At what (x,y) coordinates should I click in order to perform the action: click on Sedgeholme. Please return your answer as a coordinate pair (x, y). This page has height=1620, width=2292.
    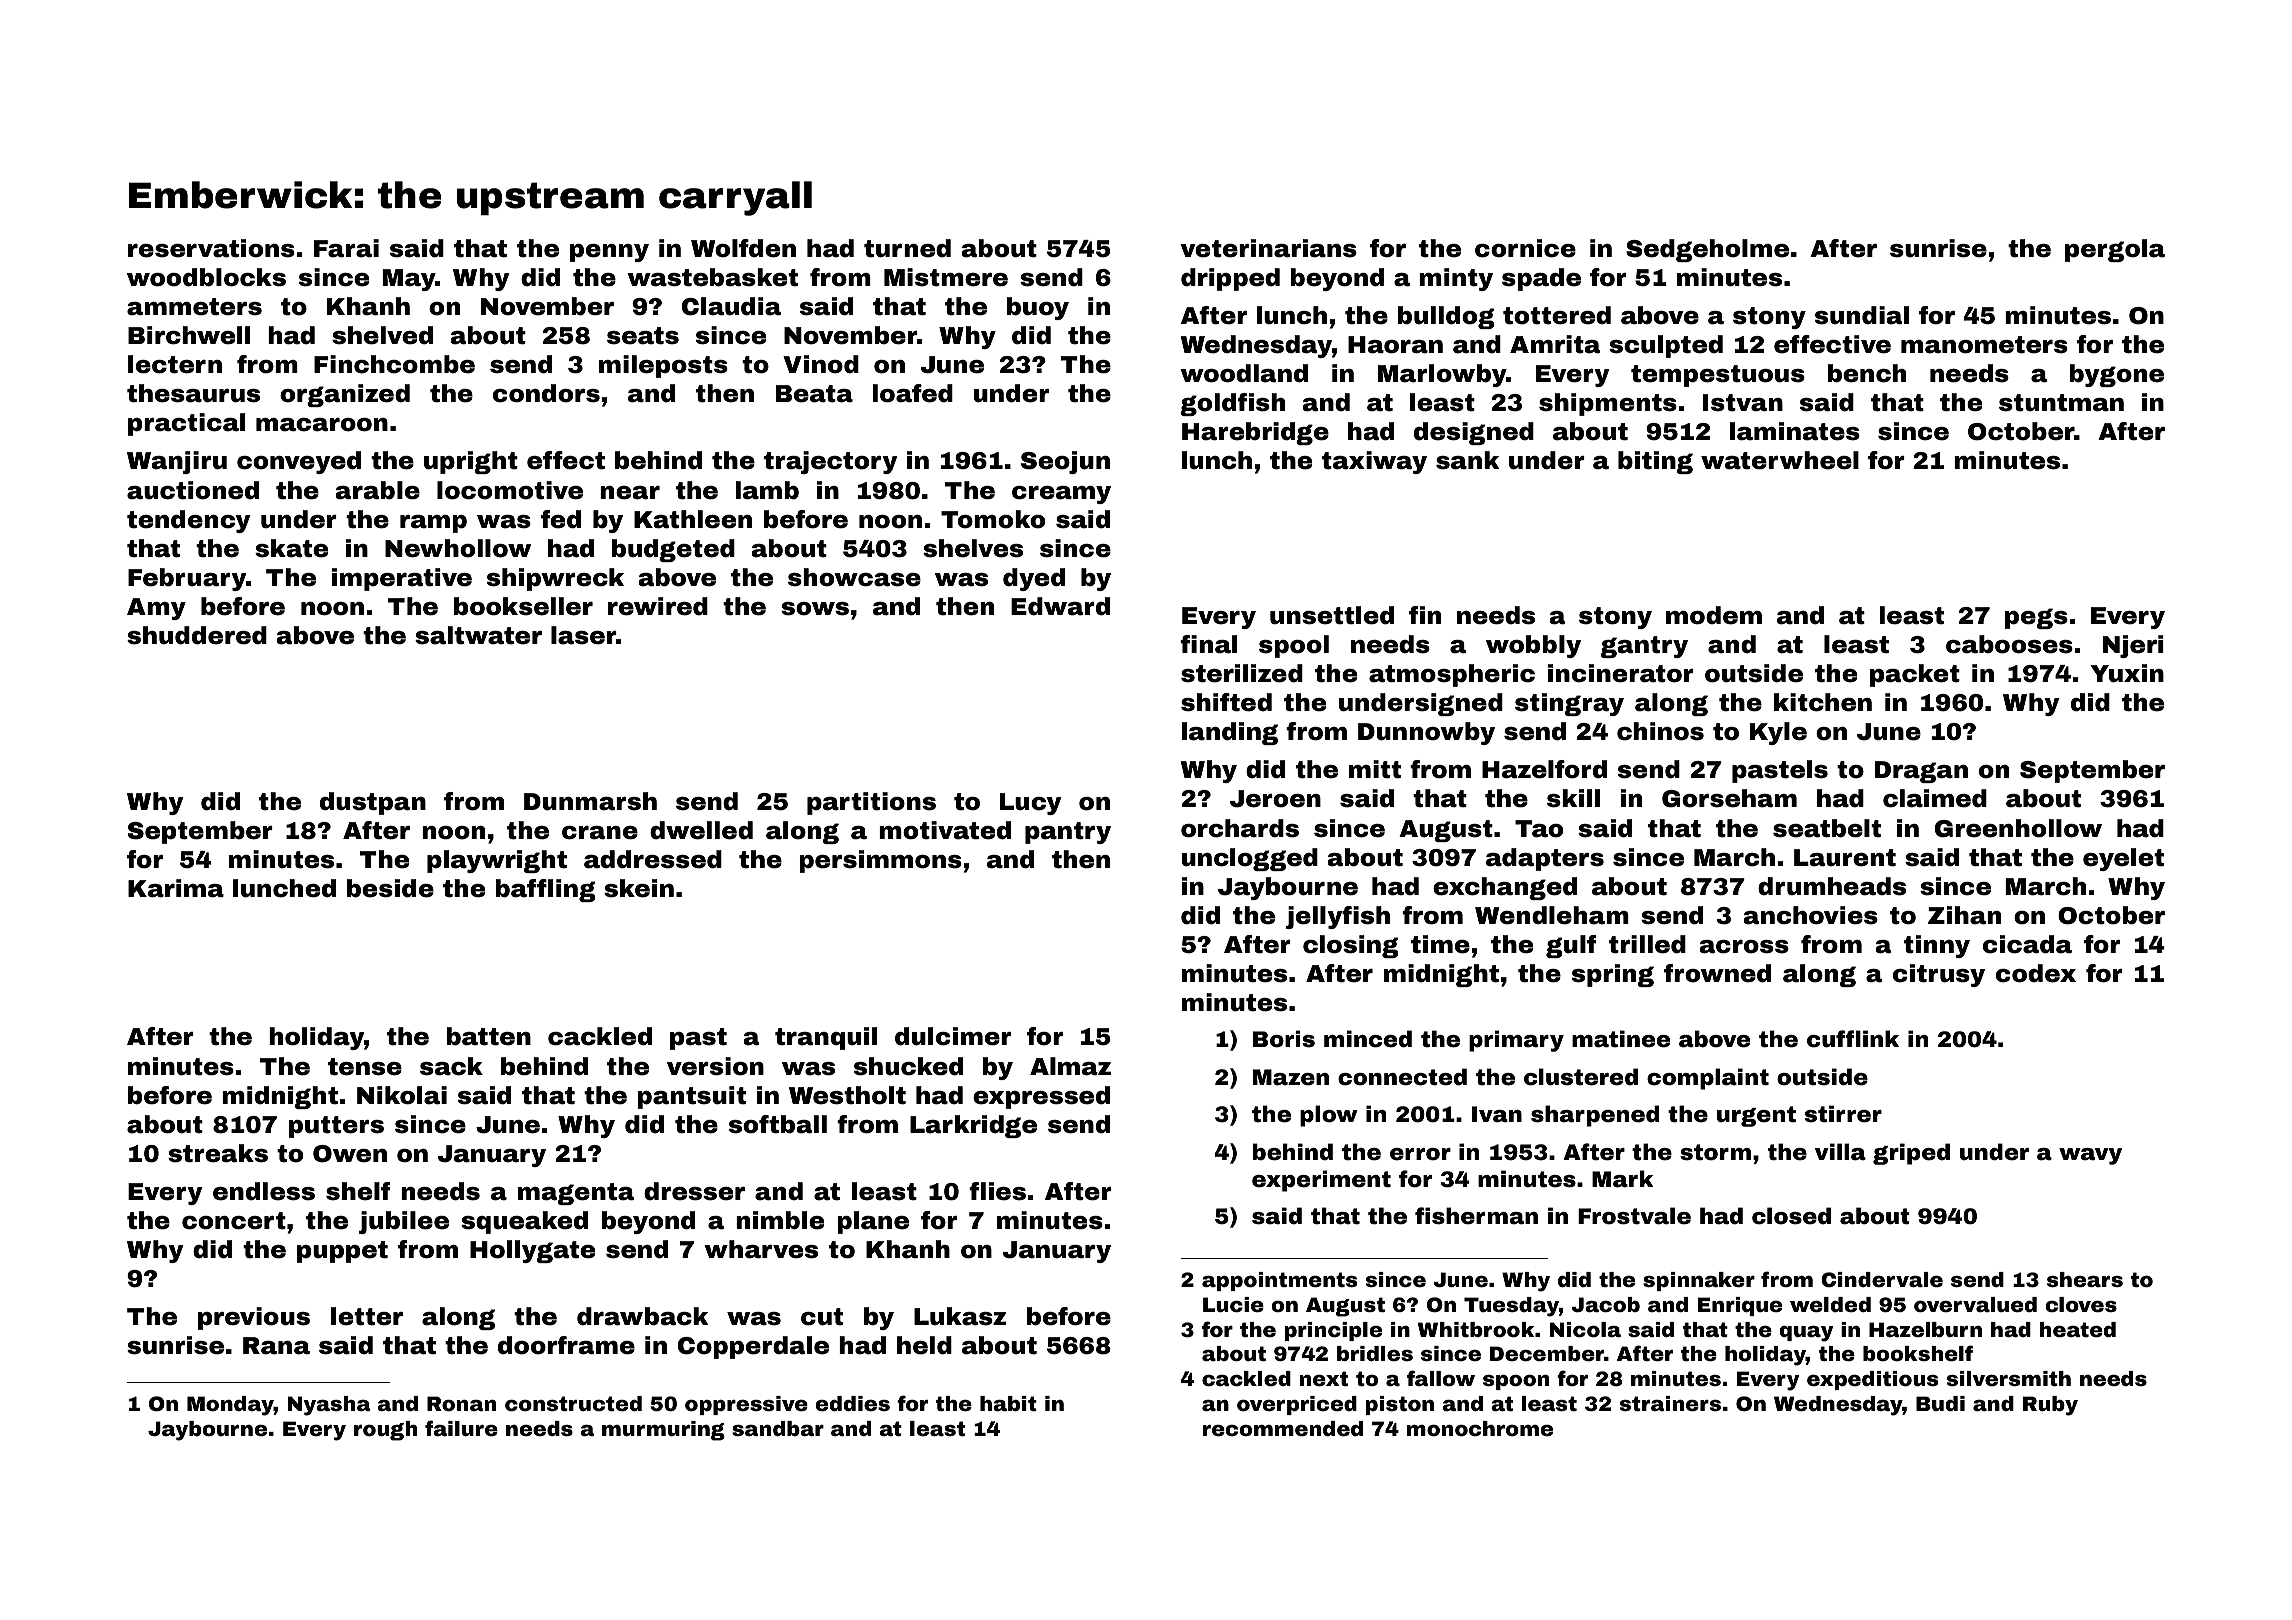
    Looking at the image, I should click on (1707, 250).
